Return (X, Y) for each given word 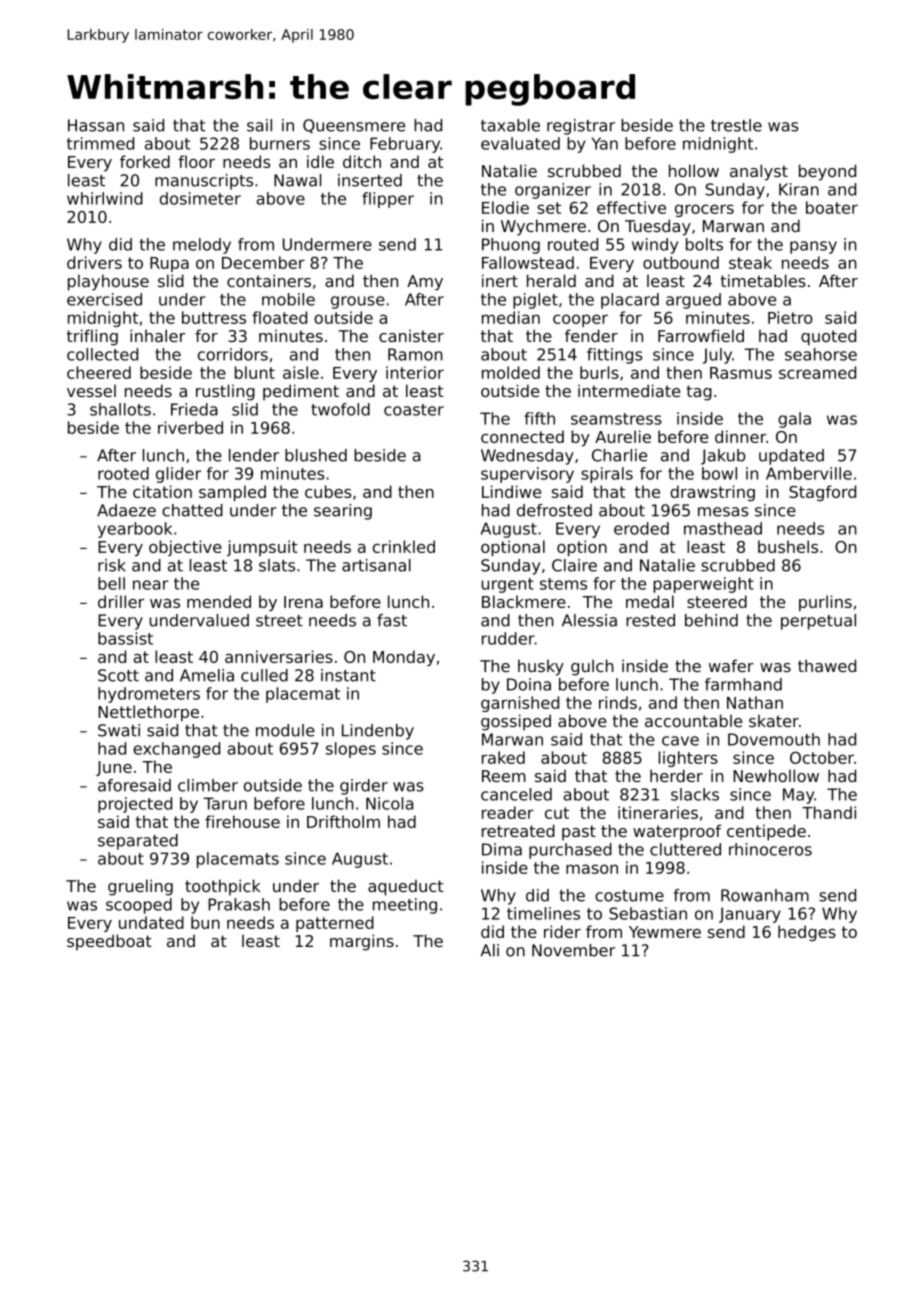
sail (259, 125)
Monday (404, 658)
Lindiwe (511, 491)
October (822, 757)
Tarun (225, 803)
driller (121, 601)
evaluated (520, 143)
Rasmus (741, 373)
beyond (827, 172)
